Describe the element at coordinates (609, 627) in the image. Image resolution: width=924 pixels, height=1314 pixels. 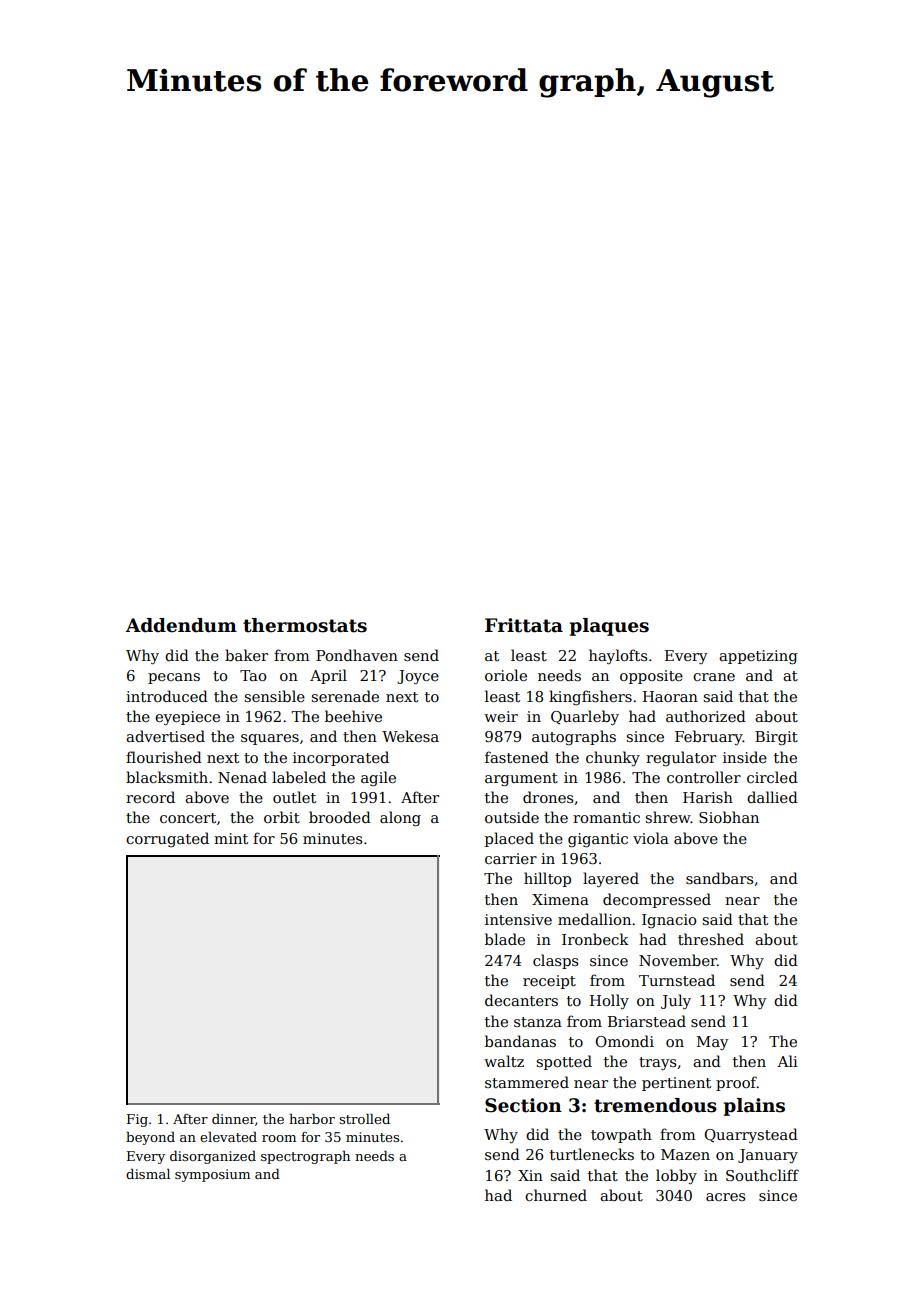
I see `plaques` at that location.
